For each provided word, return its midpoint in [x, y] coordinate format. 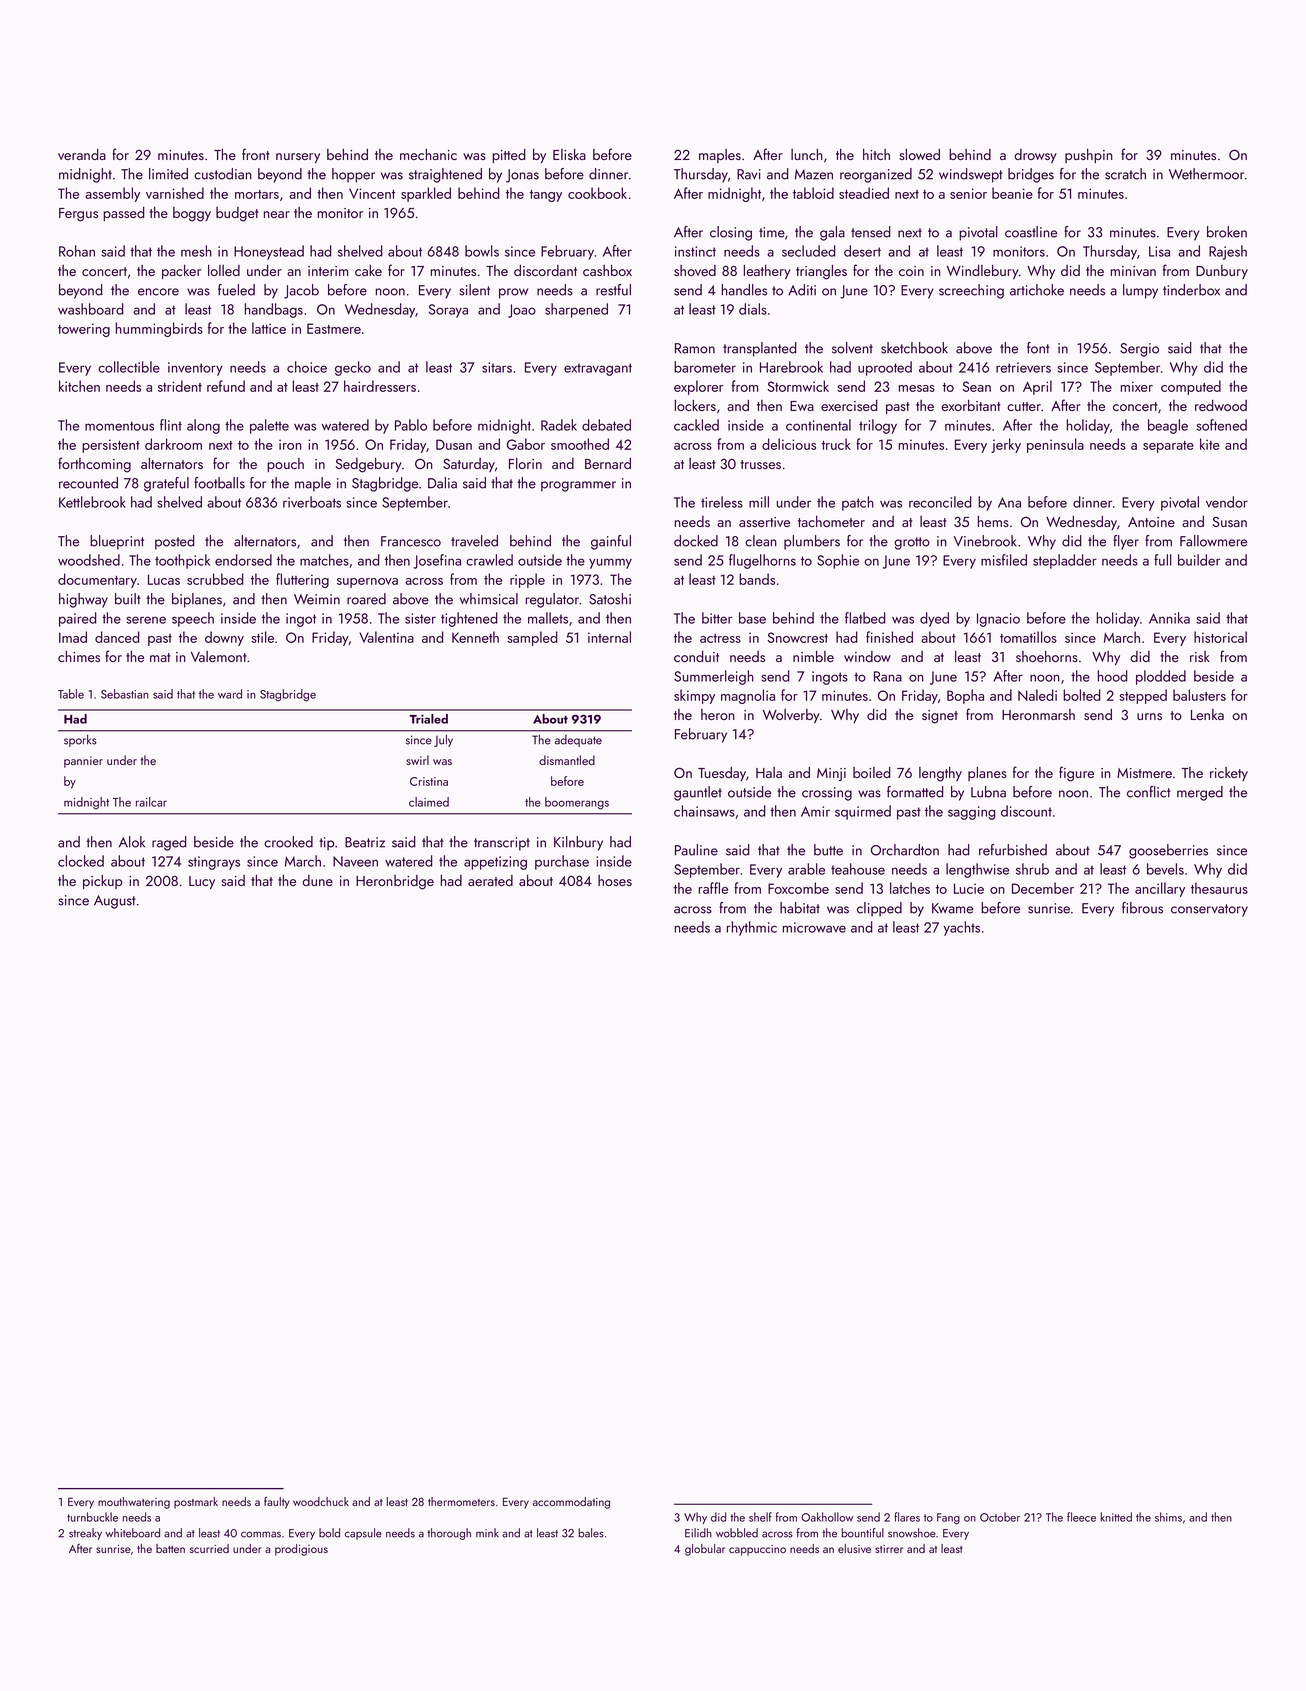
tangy [546, 196]
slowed [919, 154]
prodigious [301, 1550]
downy [224, 638]
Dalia [442, 483]
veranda [82, 154]
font [1038, 348]
